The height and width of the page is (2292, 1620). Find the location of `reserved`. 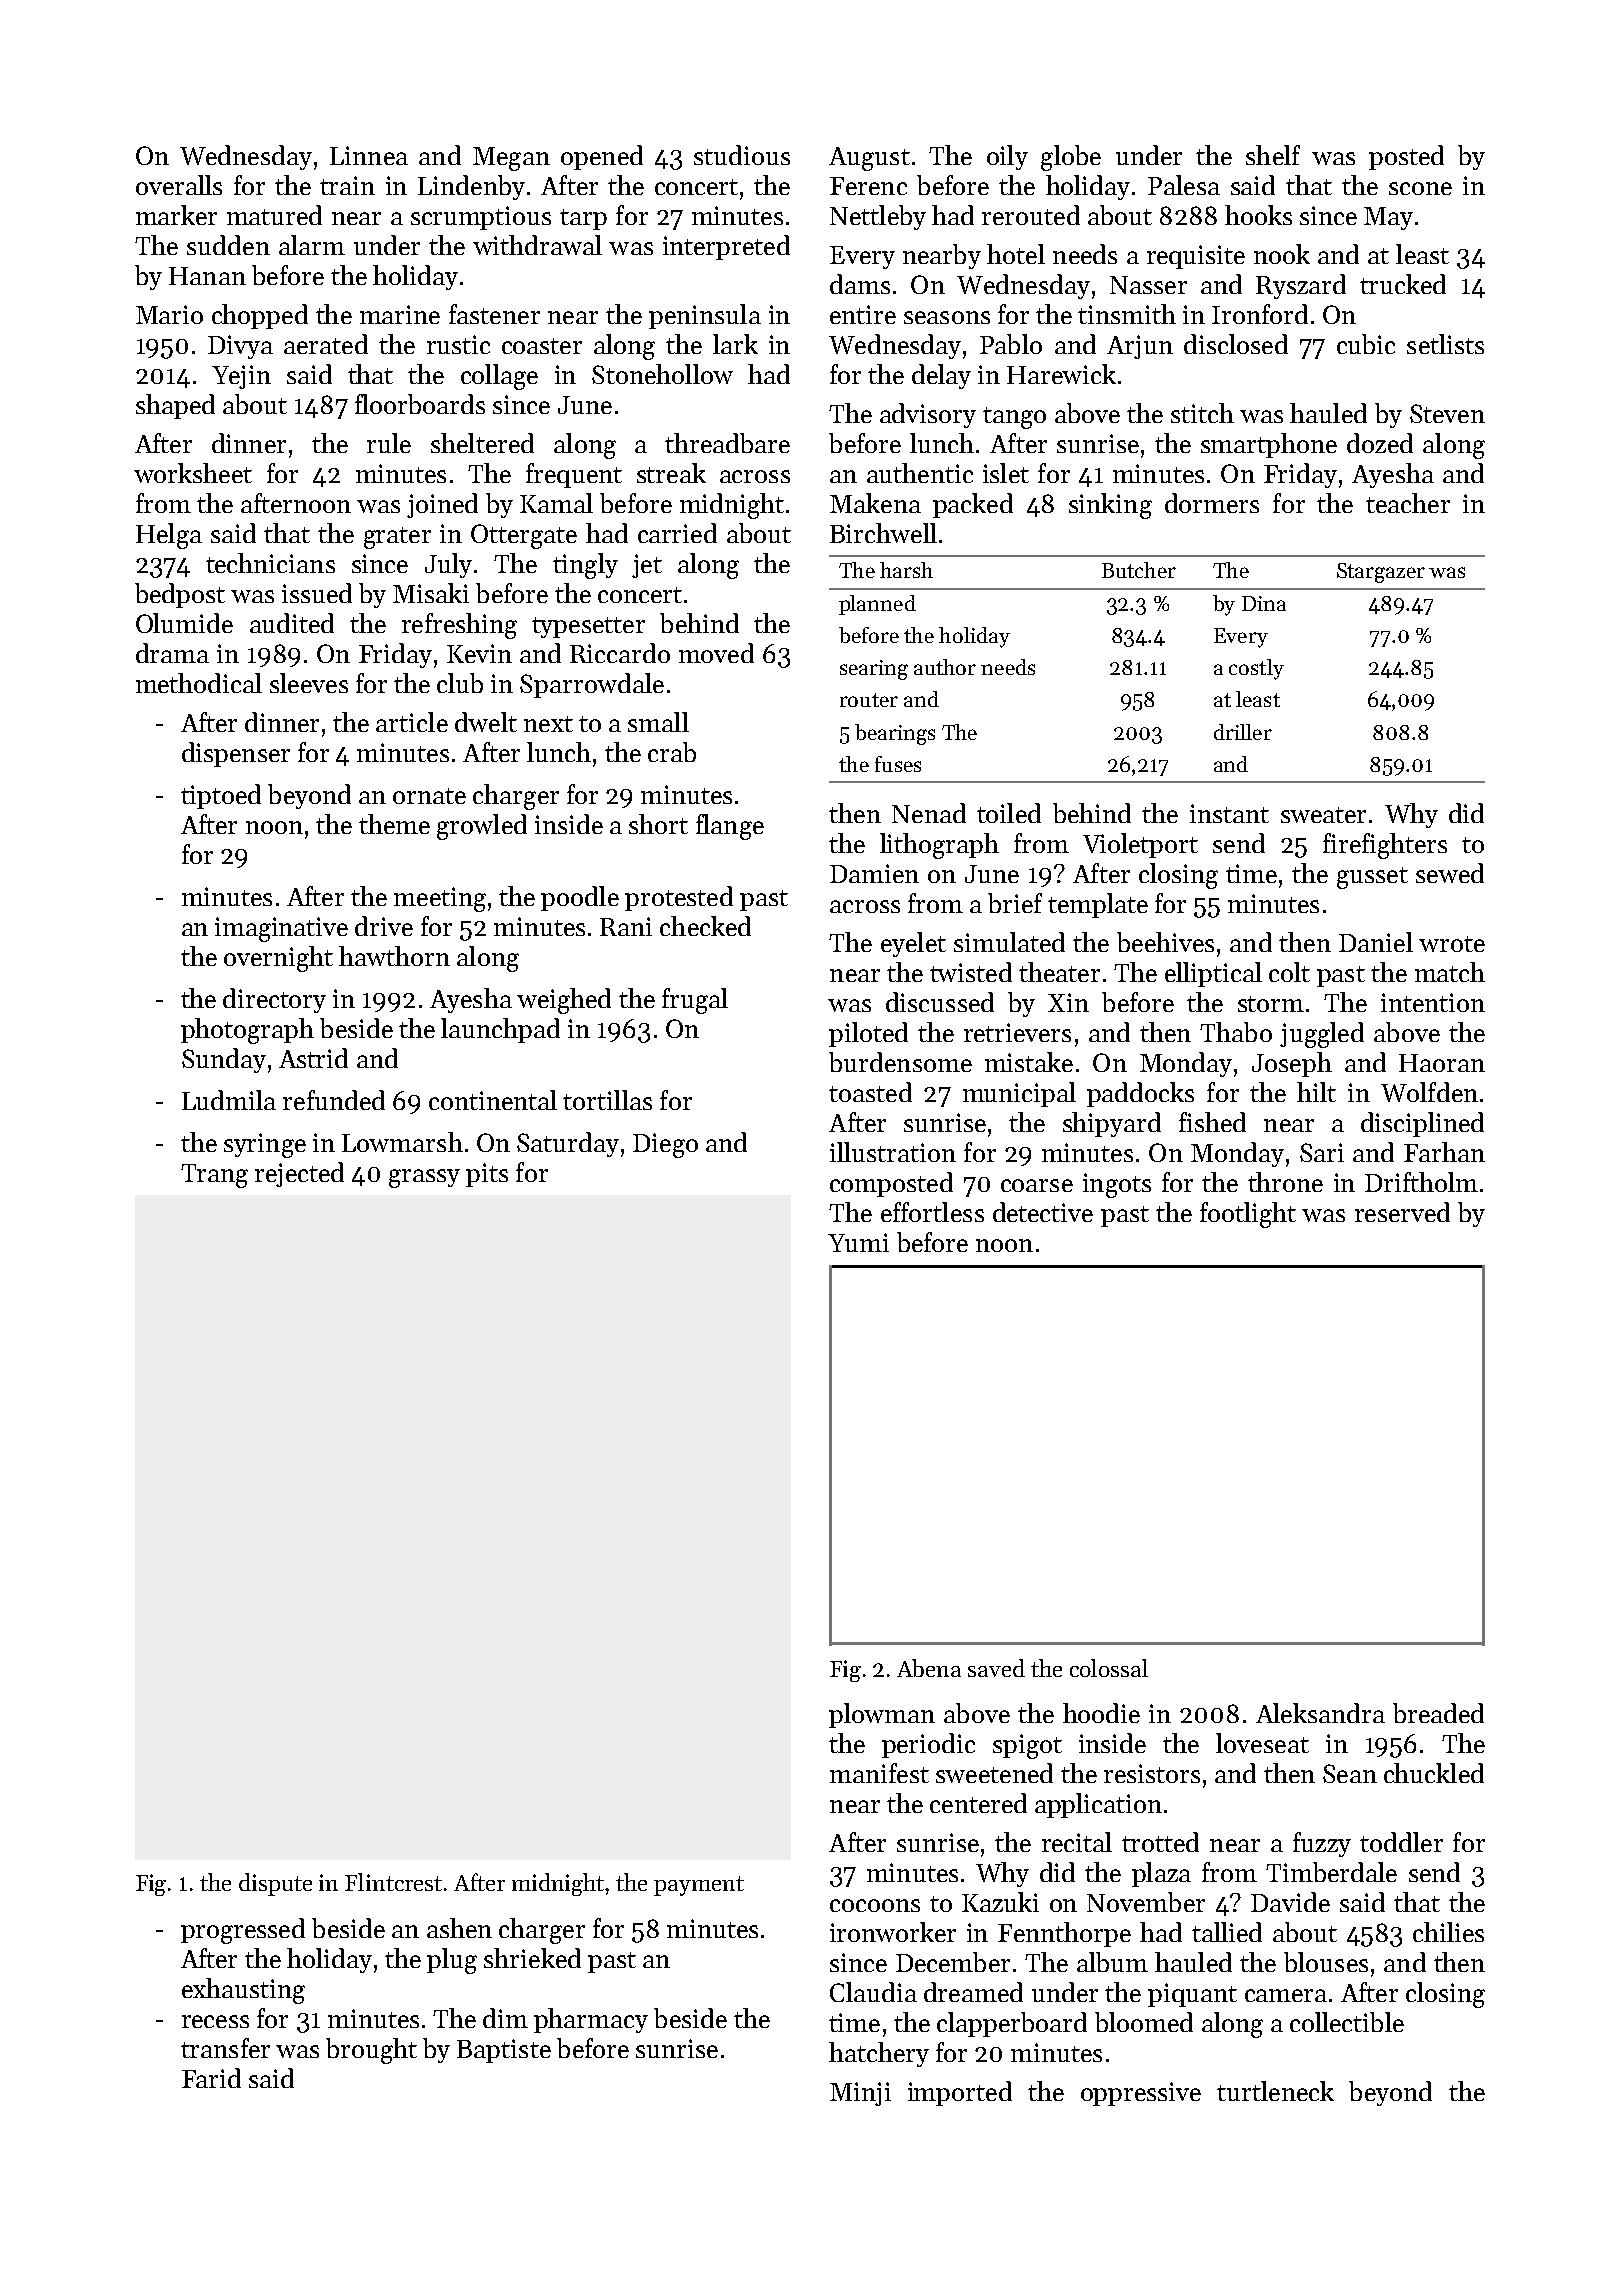

reserved is located at coordinates (1402, 1212).
